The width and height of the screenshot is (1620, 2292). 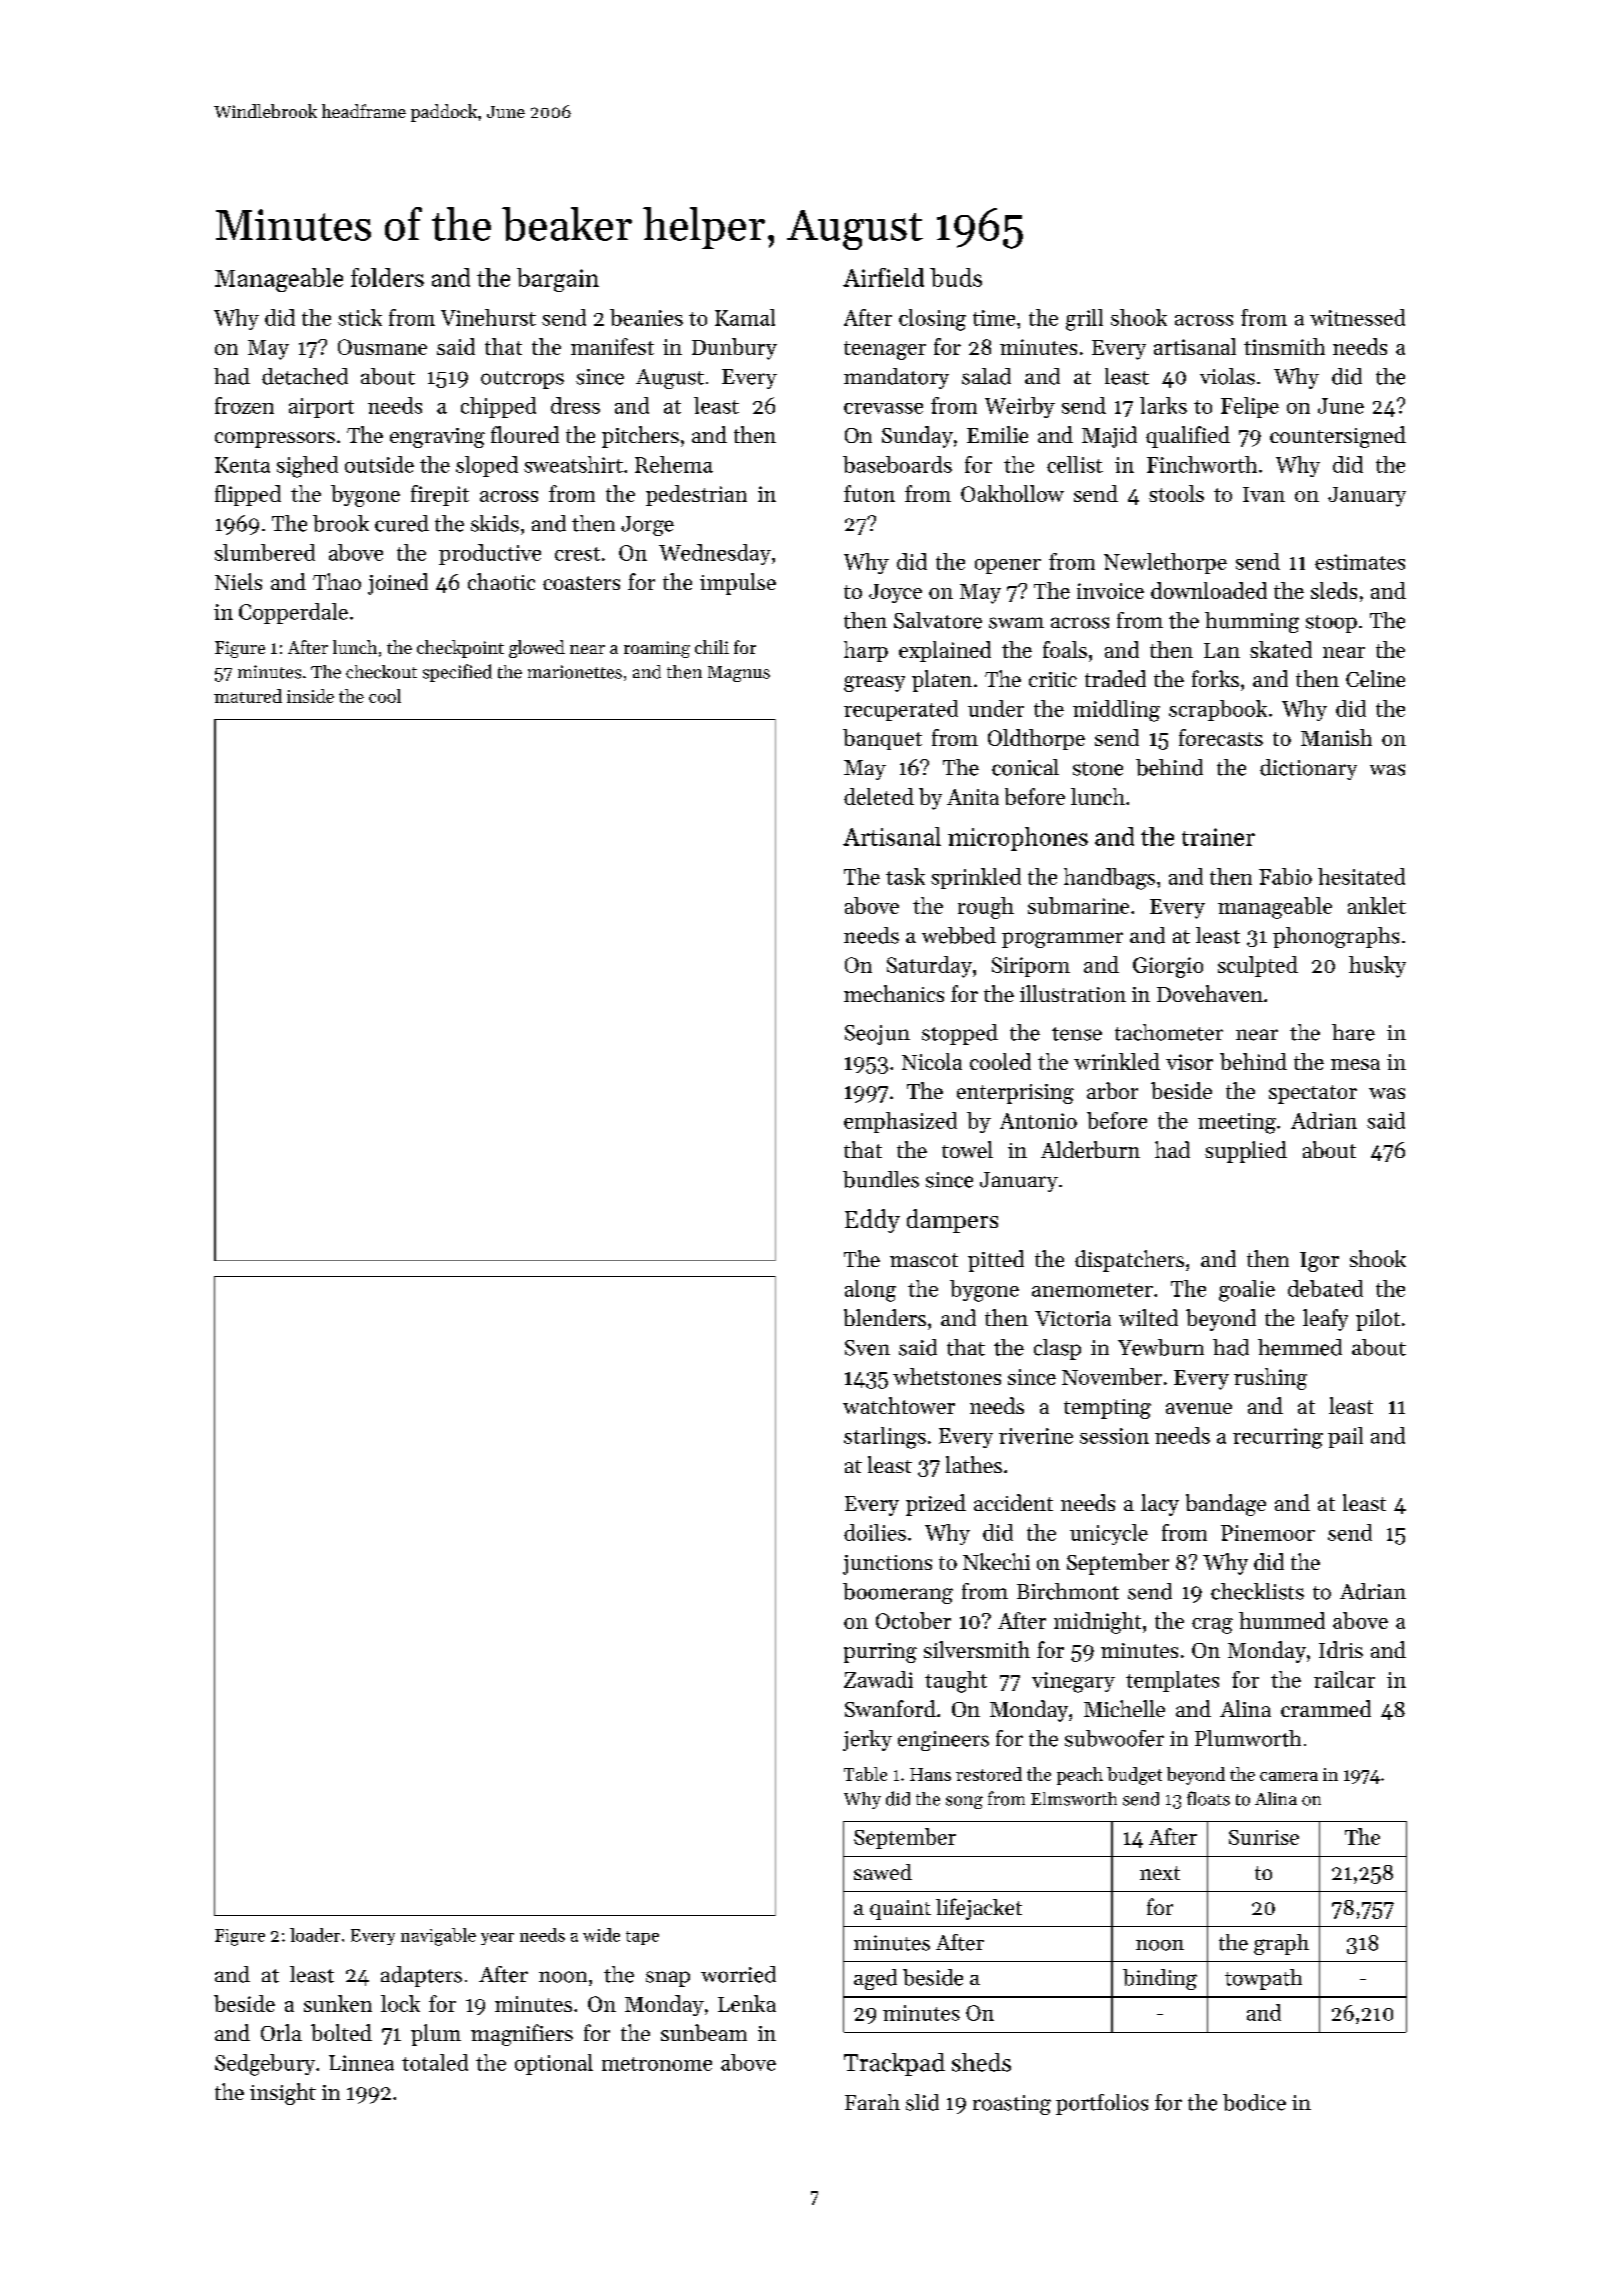 I want to click on mechanics, so click(x=894, y=993).
